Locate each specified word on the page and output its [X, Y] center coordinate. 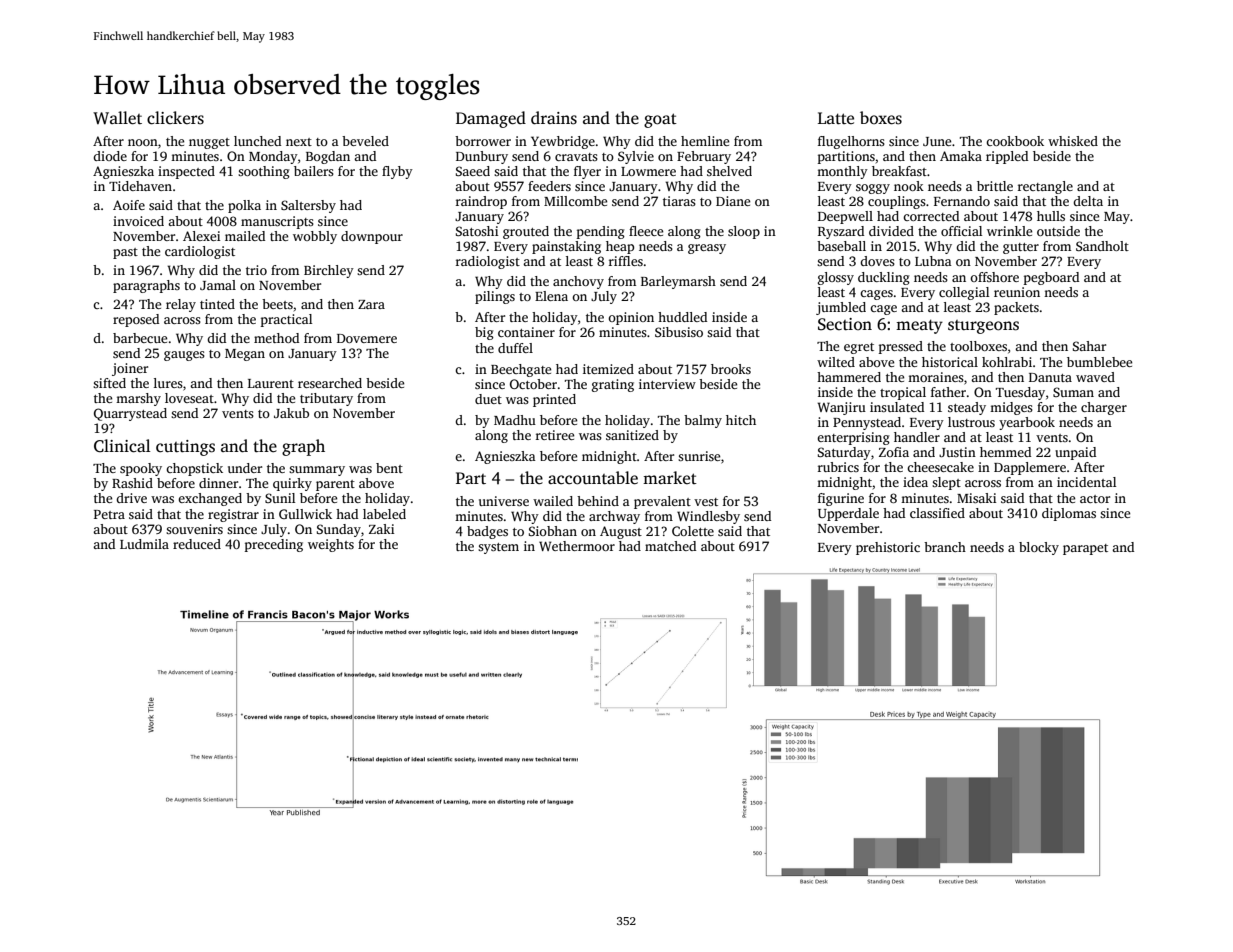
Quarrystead [130, 414]
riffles [626, 261]
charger [1104, 408]
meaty [919, 326]
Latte [836, 118]
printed [554, 400]
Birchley [329, 271]
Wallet [117, 118]
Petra [109, 514]
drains [554, 118]
